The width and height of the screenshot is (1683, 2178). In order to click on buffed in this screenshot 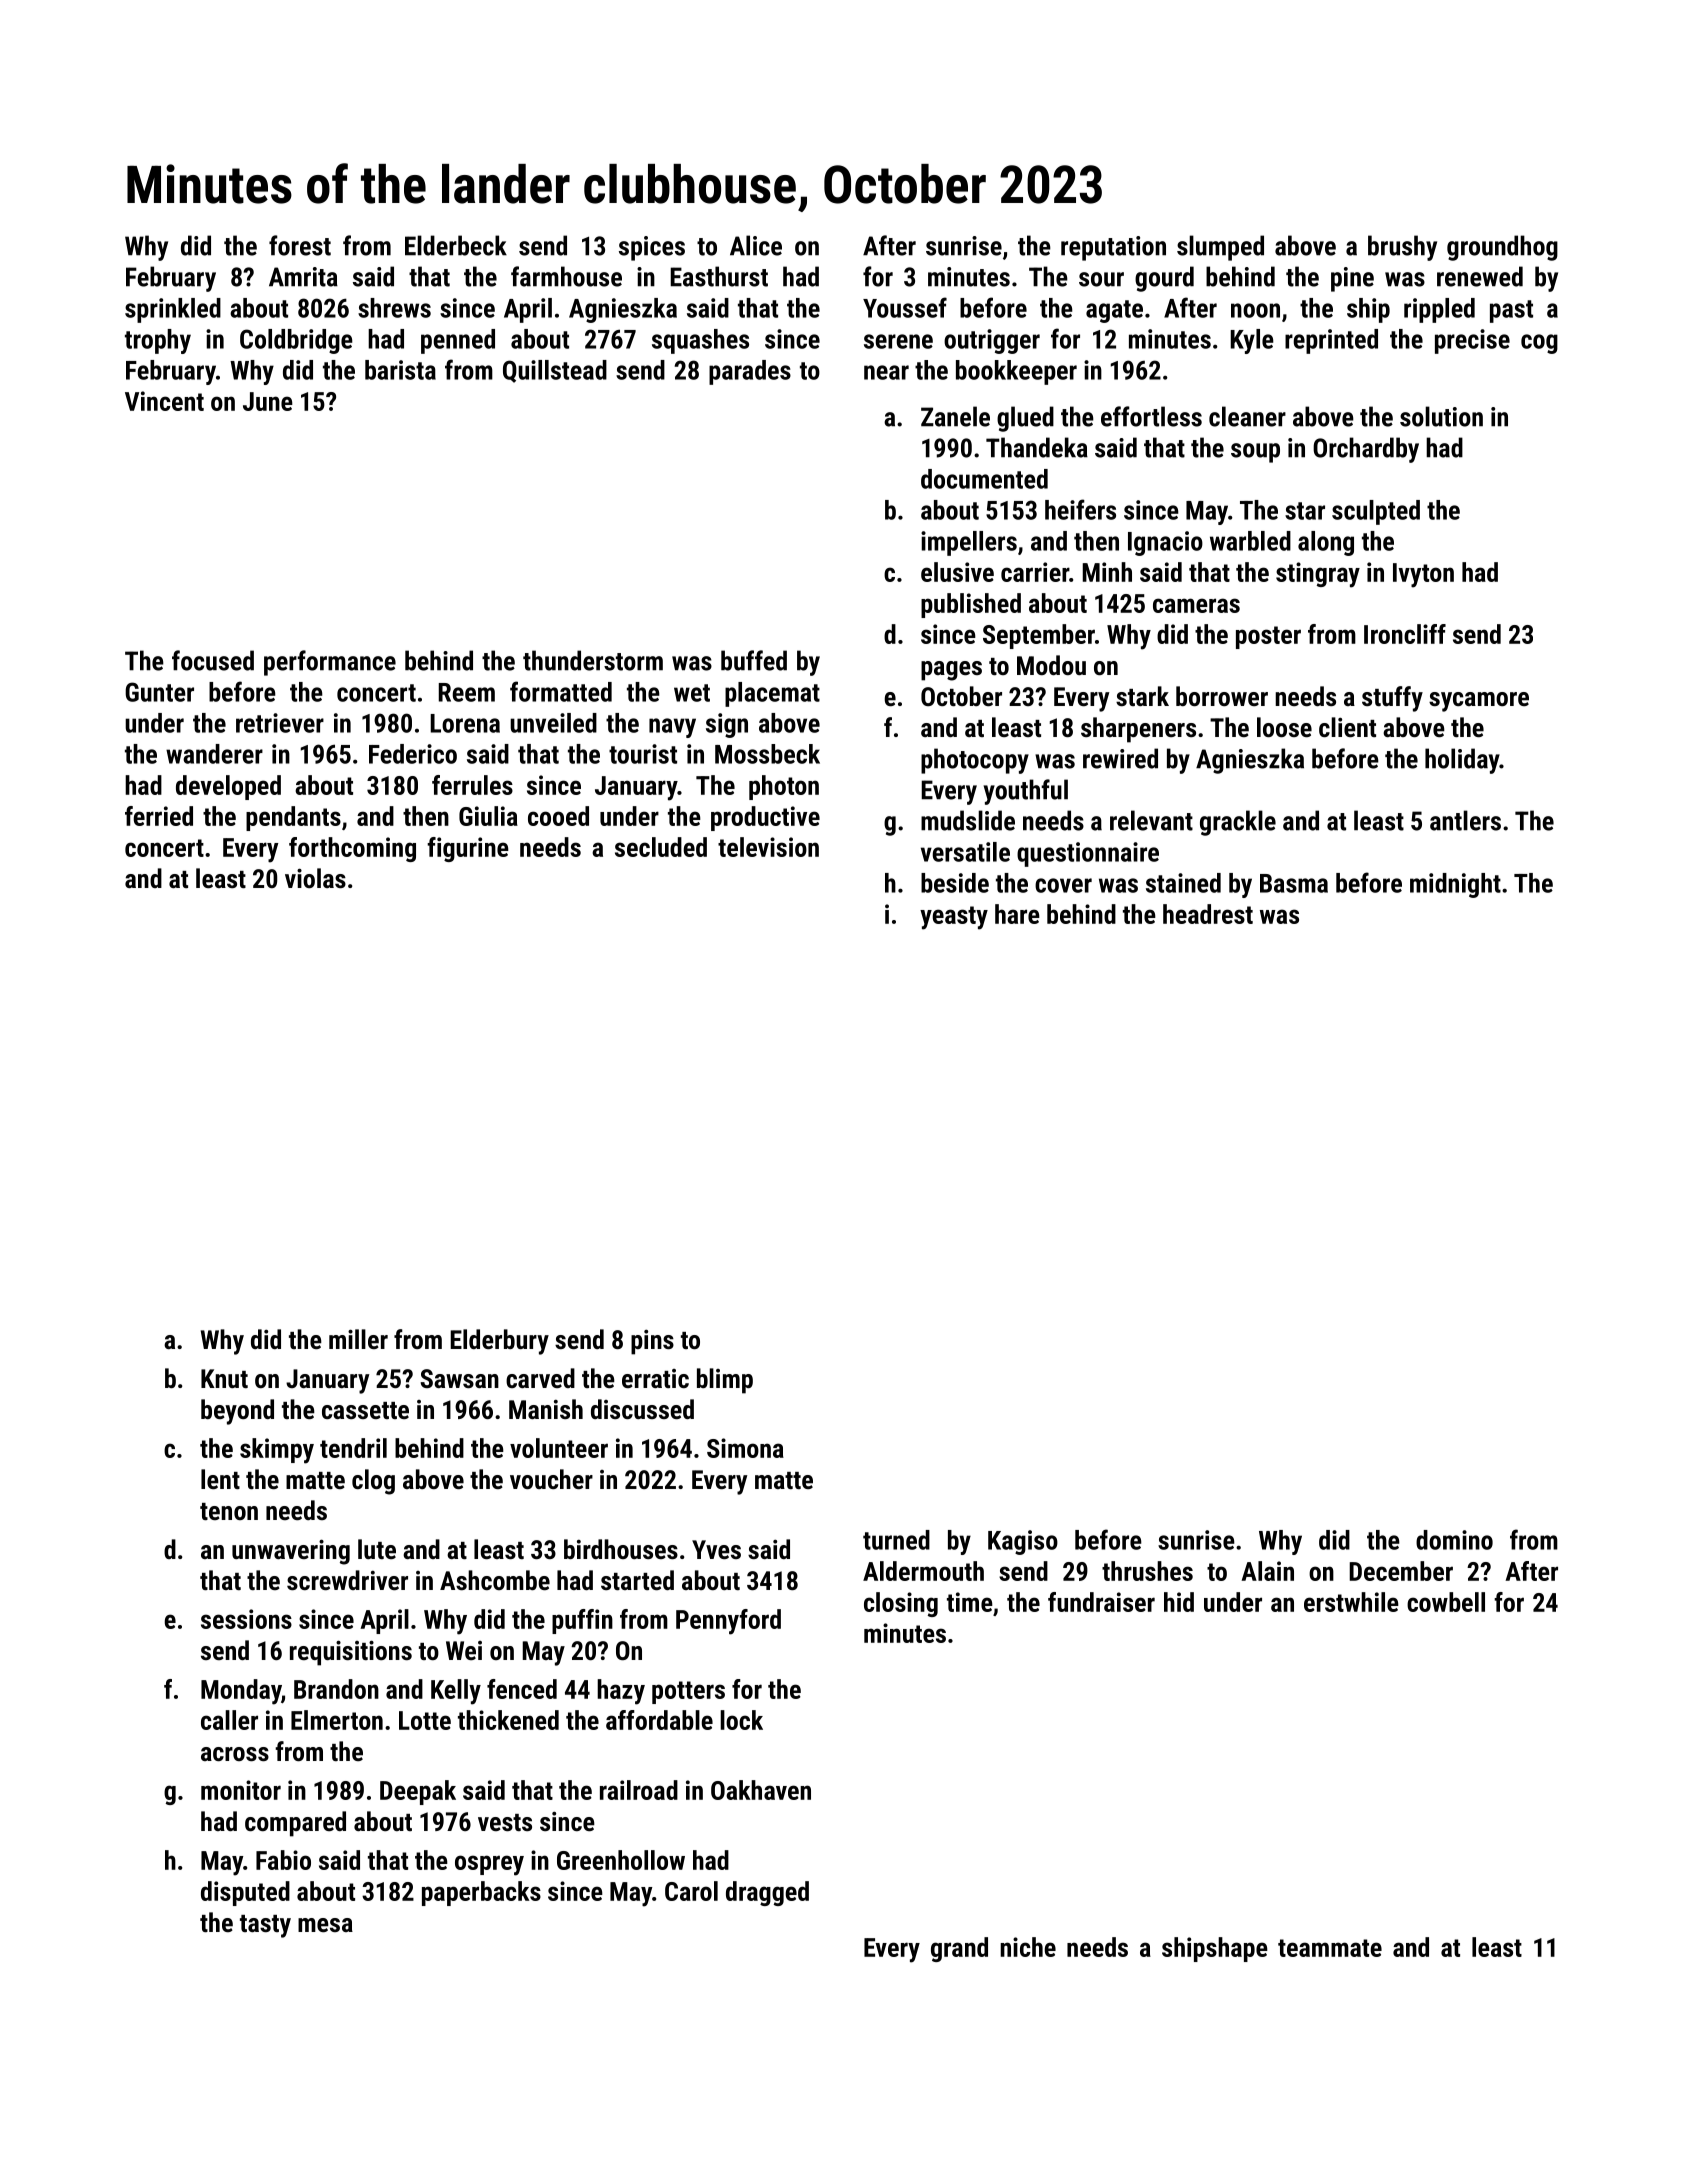, I will do `click(754, 660)`.
